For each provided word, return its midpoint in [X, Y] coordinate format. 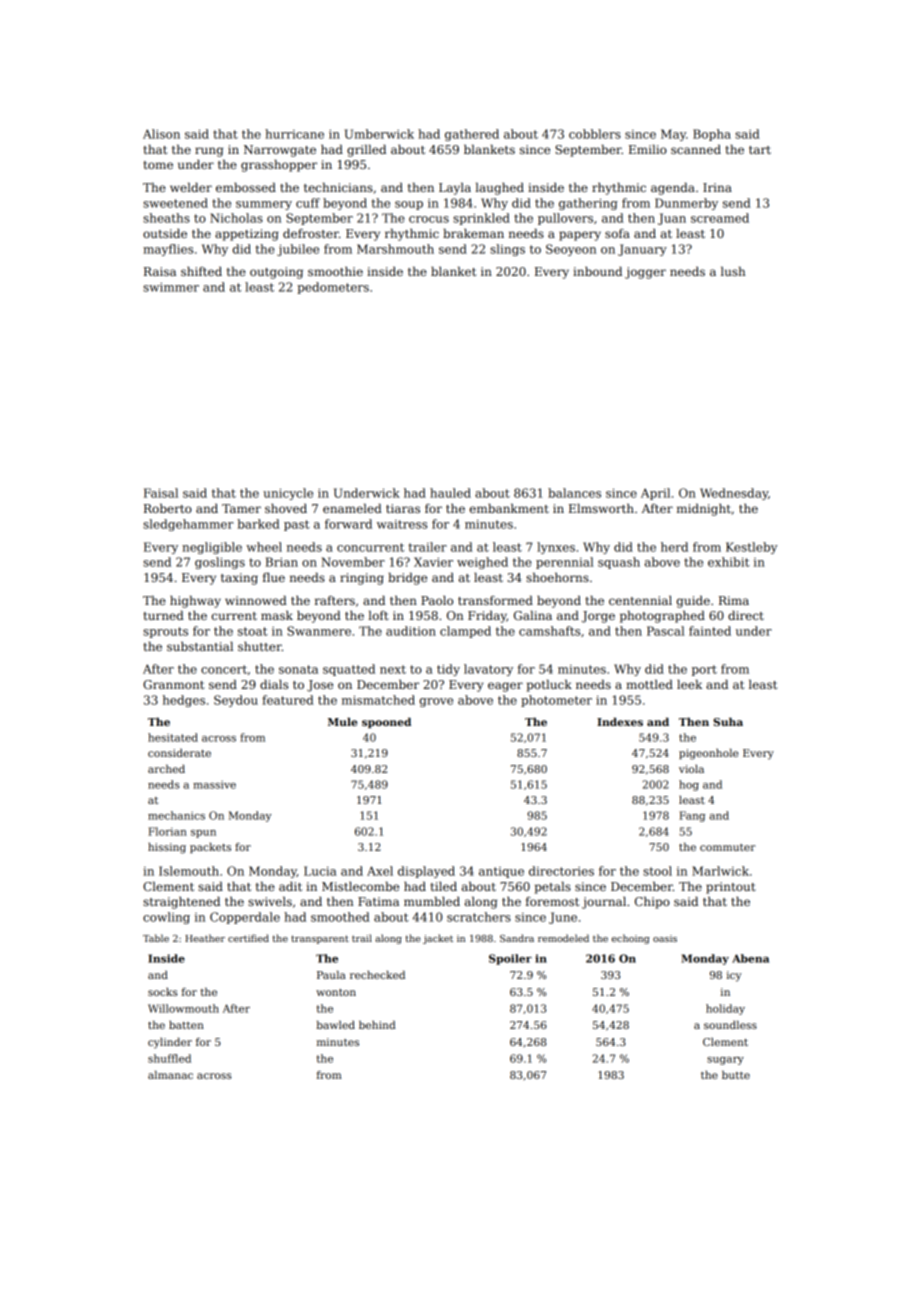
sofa [617, 233]
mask [277, 615]
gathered [472, 135]
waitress [402, 524]
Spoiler [510, 959]
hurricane [294, 134]
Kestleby [752, 548]
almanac [170, 1075]
